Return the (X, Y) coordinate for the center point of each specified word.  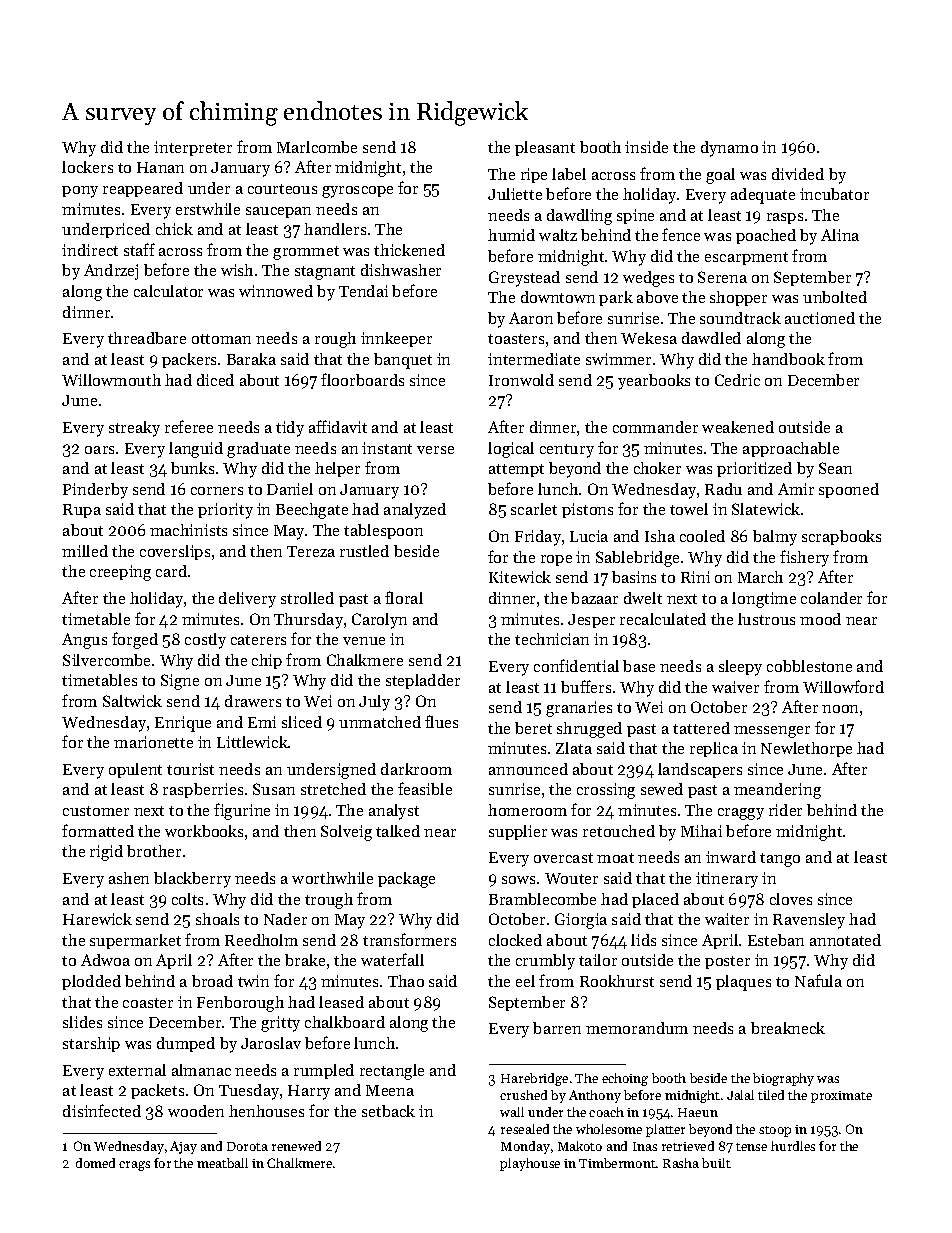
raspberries (203, 790)
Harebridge (534, 1079)
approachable (791, 449)
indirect (90, 250)
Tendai (363, 291)
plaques (743, 983)
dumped (186, 1044)
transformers (409, 939)
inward (731, 857)
